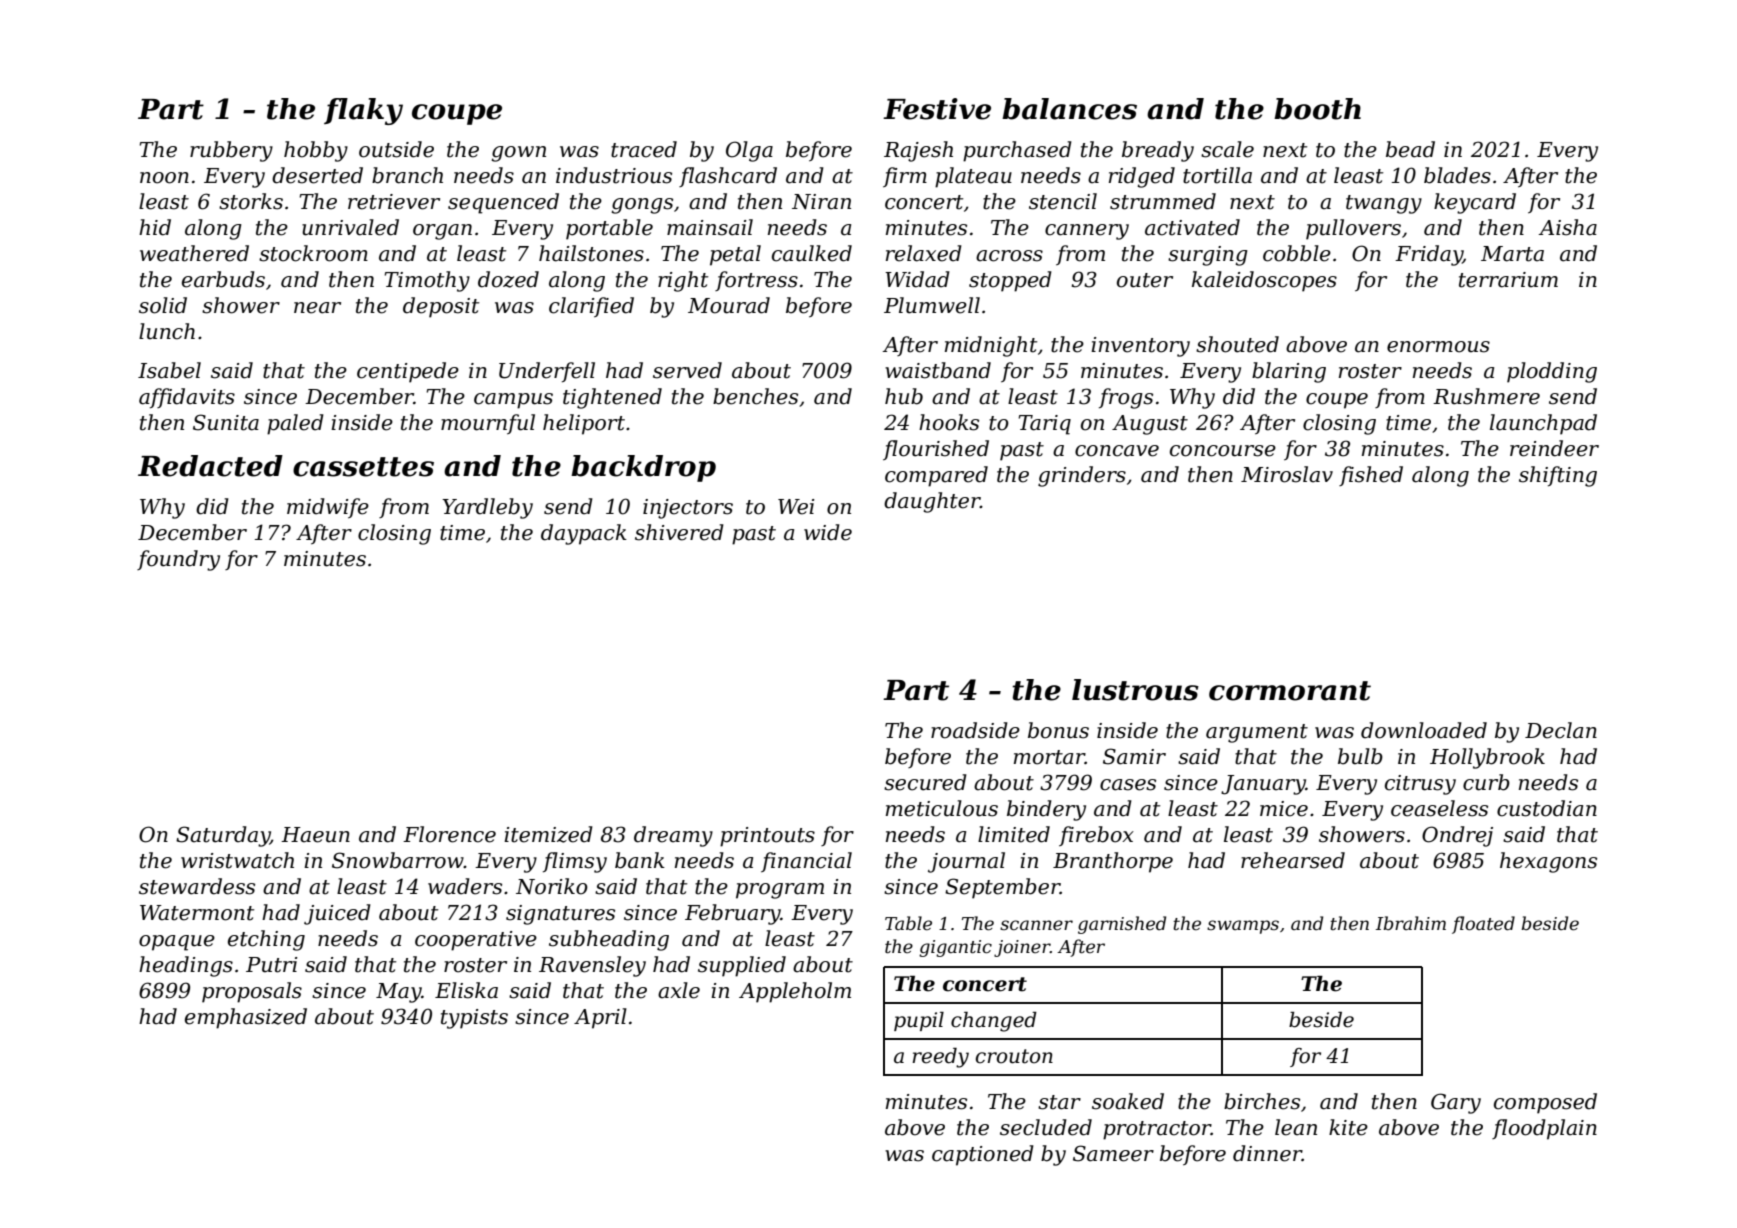  What do you see at coordinates (1317, 109) in the screenshot?
I see `booth` at bounding box center [1317, 109].
